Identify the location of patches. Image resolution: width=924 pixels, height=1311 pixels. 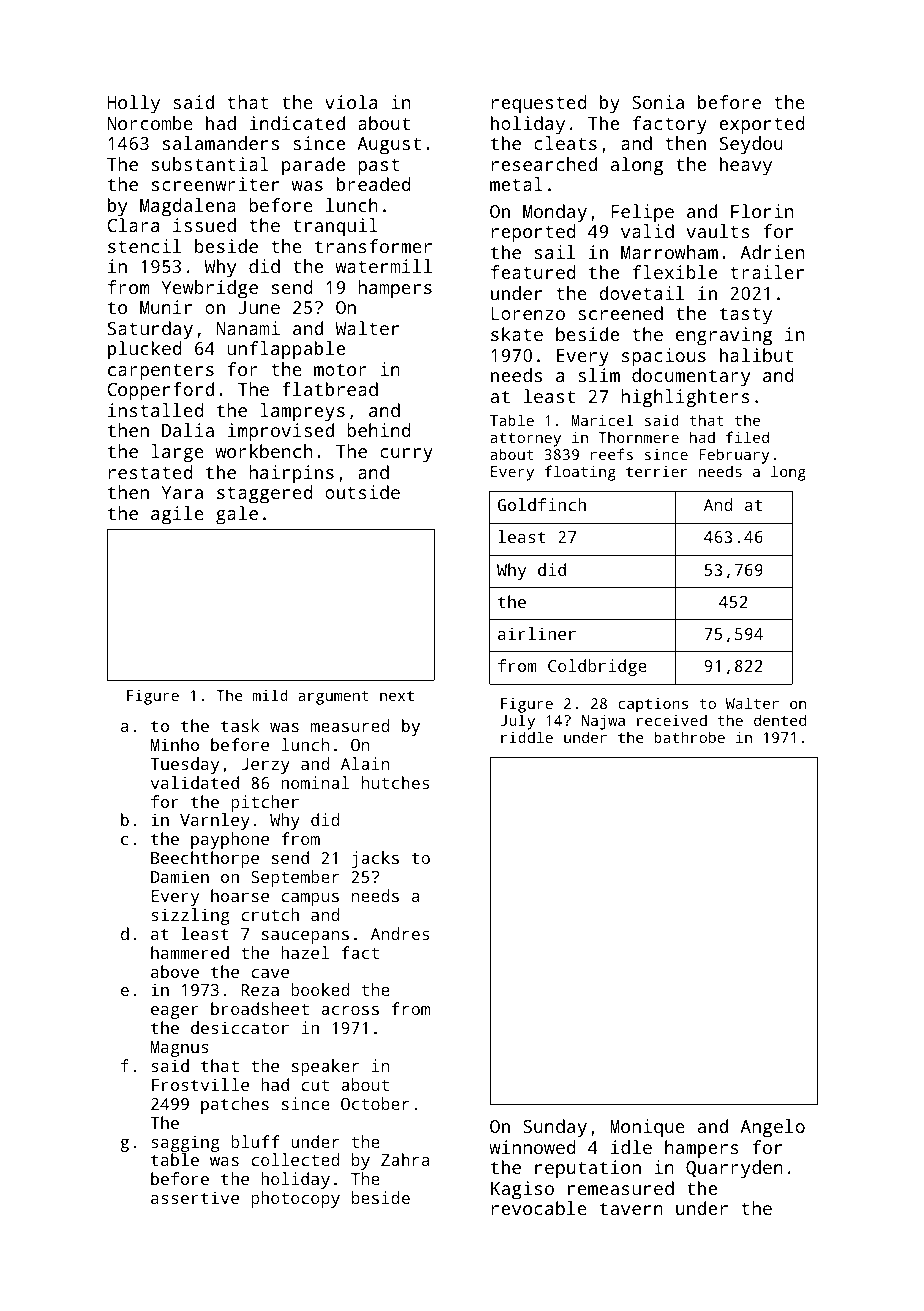
(235, 1105).
